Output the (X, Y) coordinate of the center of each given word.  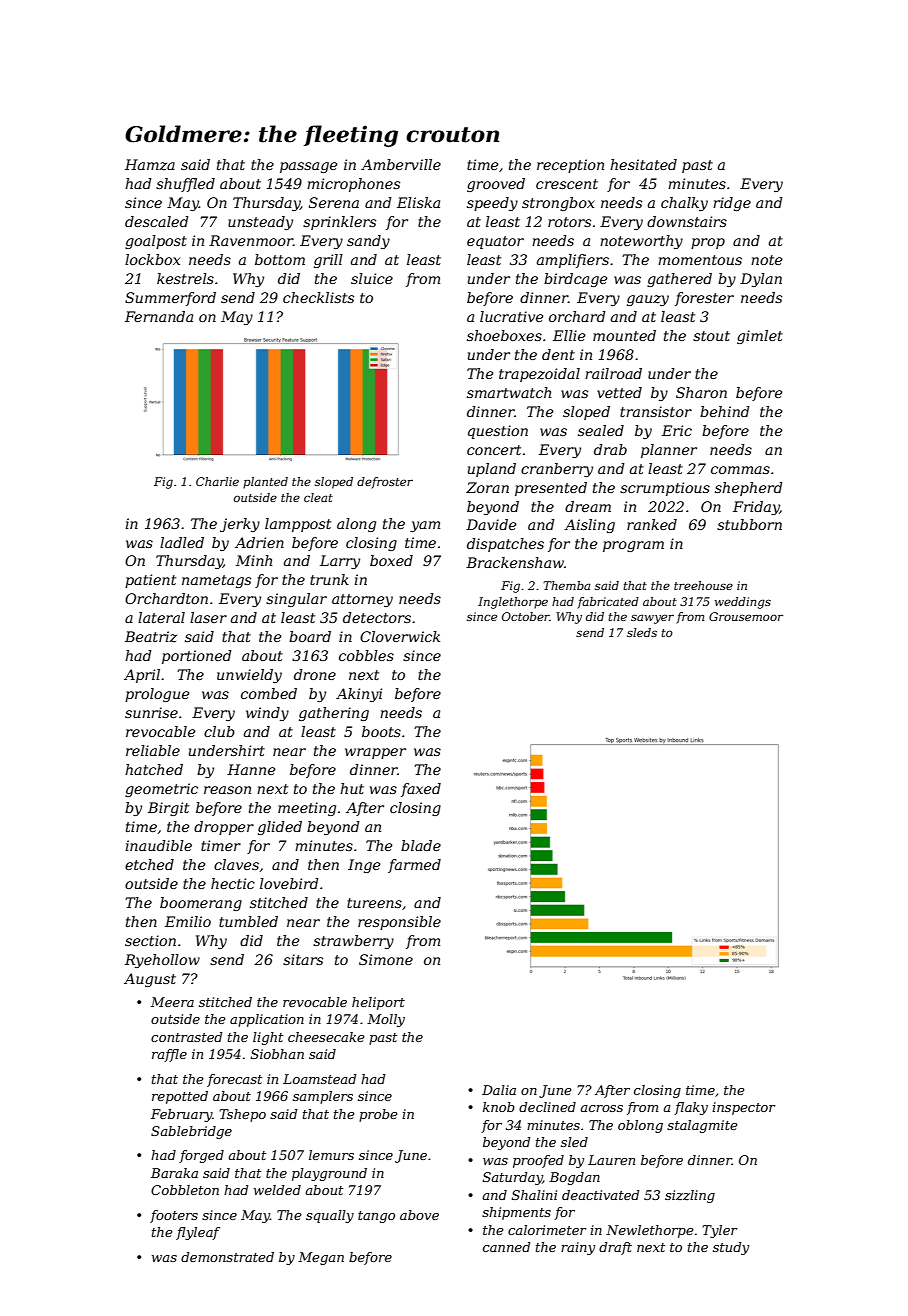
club (219, 731)
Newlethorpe (650, 1231)
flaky (691, 1108)
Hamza (150, 165)
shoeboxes (504, 335)
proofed (538, 1161)
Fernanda (159, 316)
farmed (414, 866)
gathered (679, 280)
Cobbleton (185, 1190)
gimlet (760, 337)
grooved (496, 185)
